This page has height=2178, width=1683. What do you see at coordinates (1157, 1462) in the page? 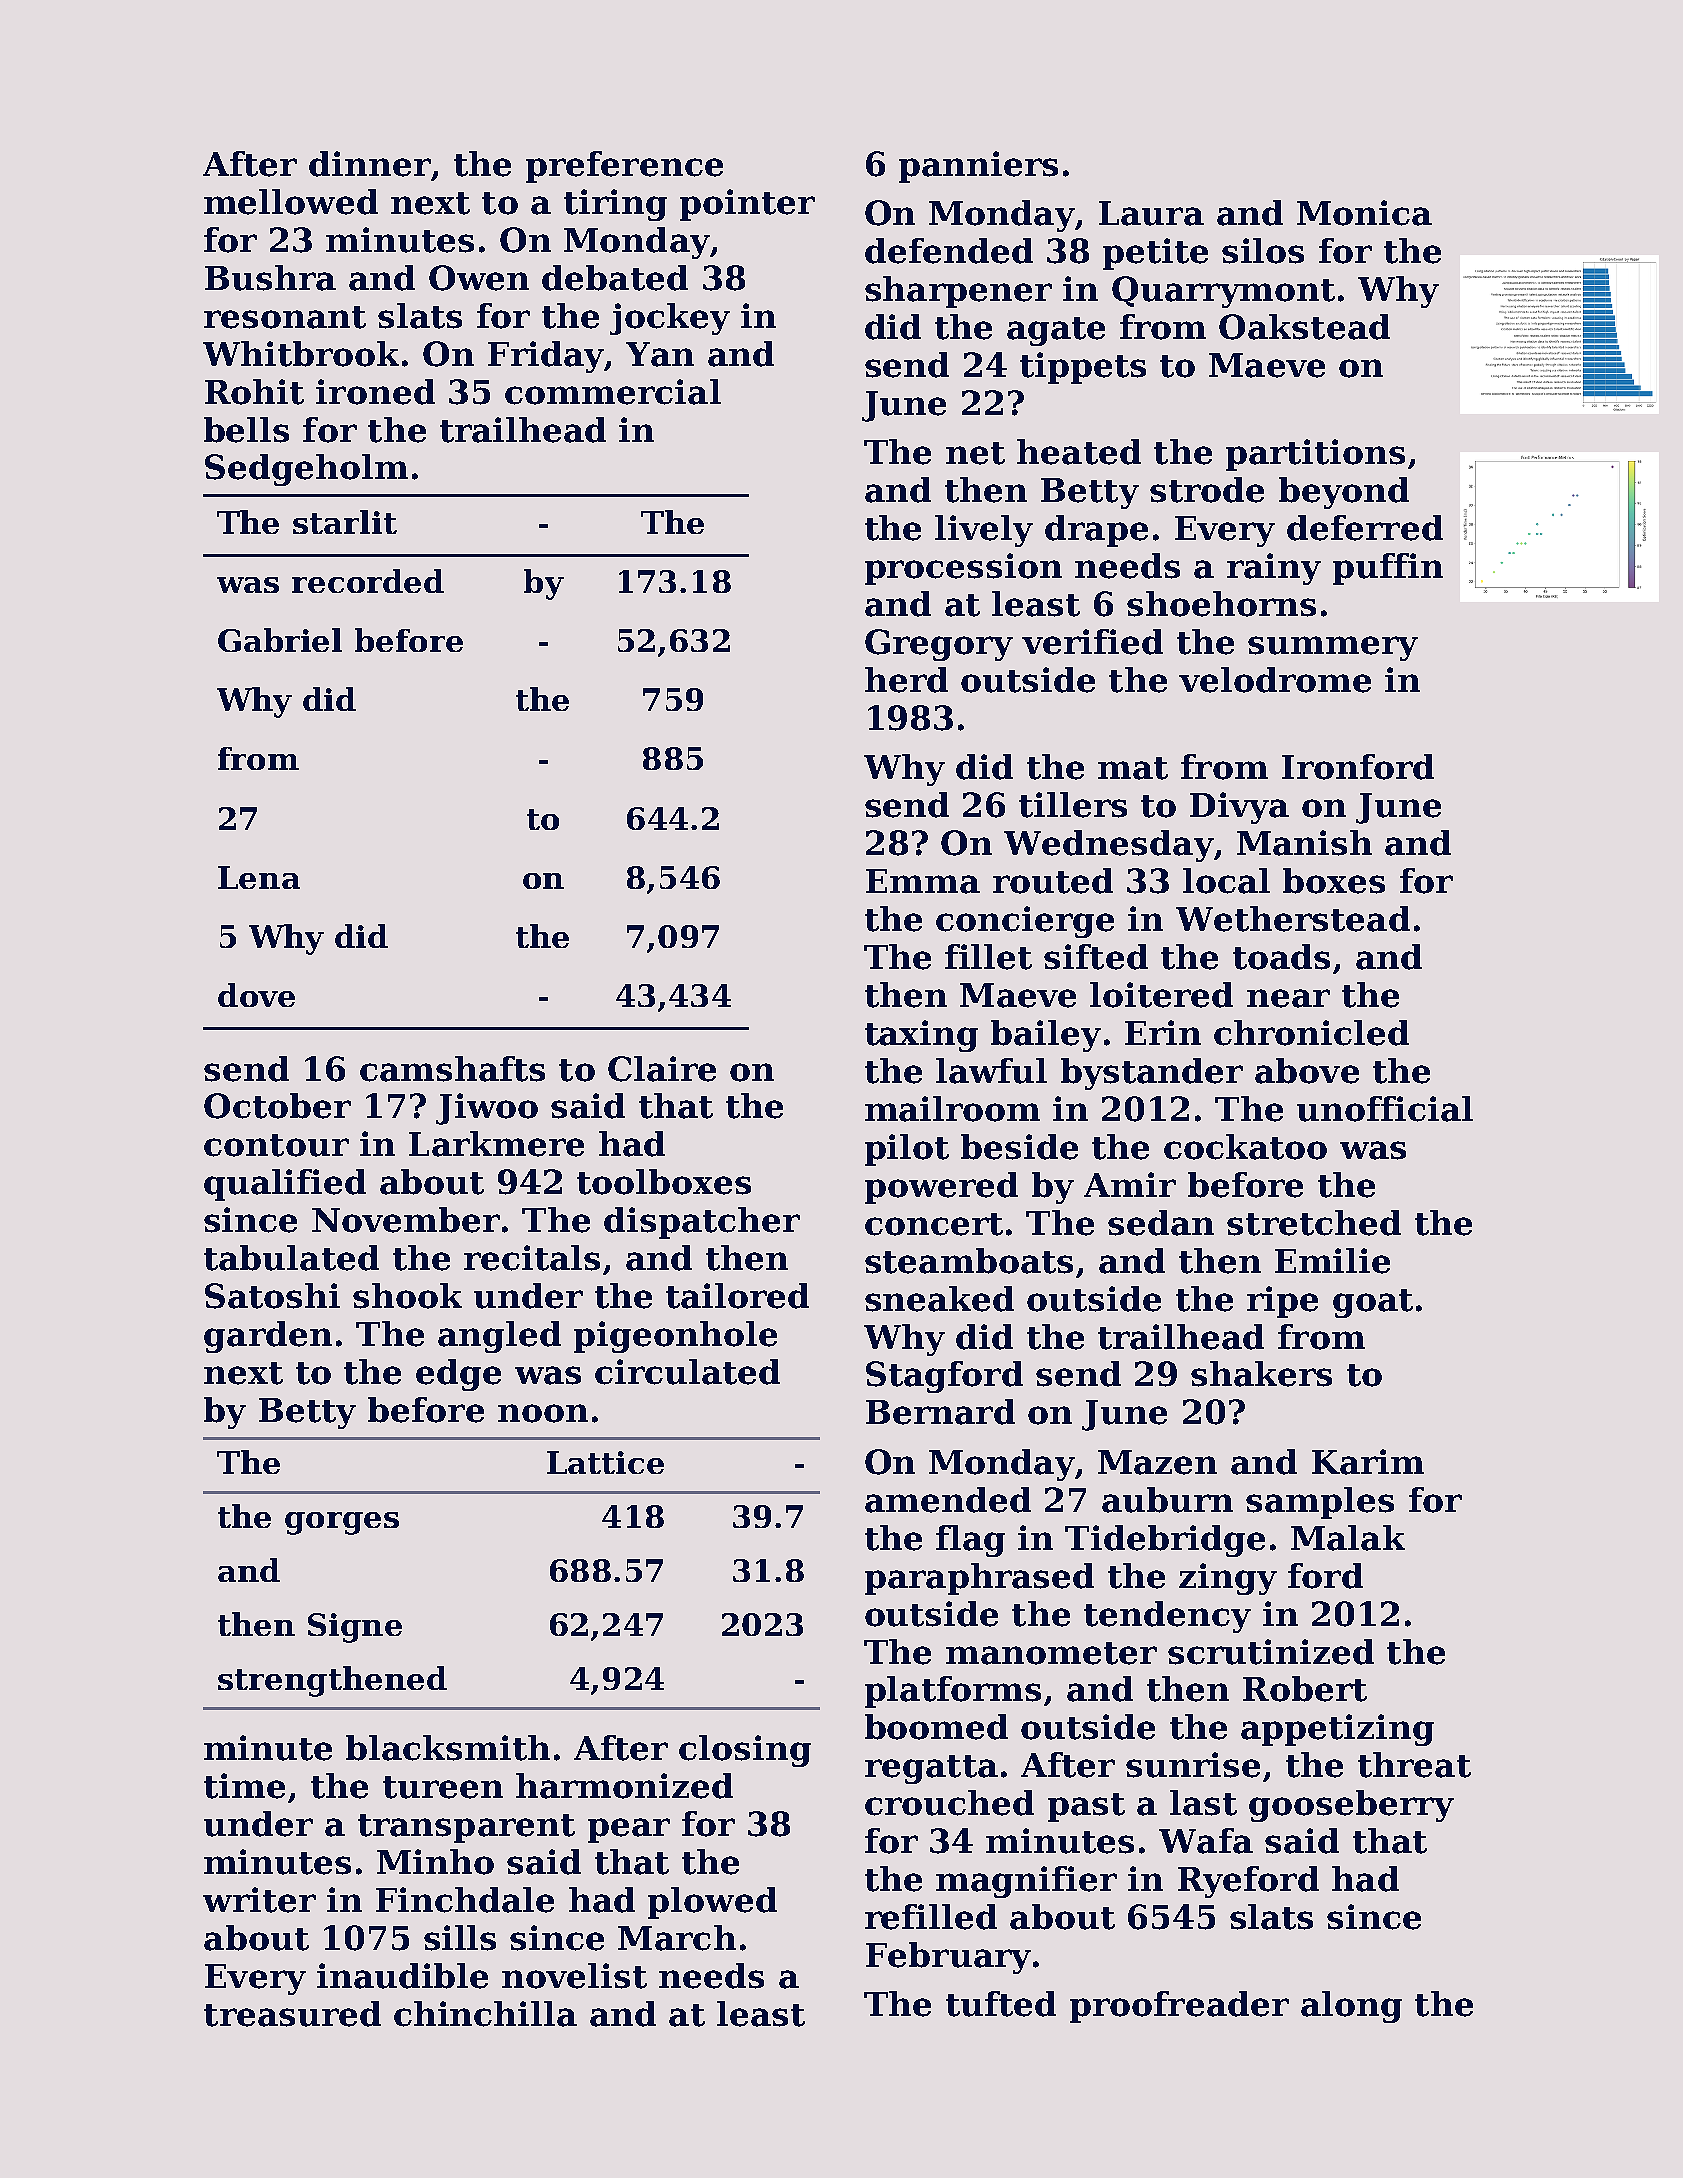
I see `Mazen` at bounding box center [1157, 1462].
